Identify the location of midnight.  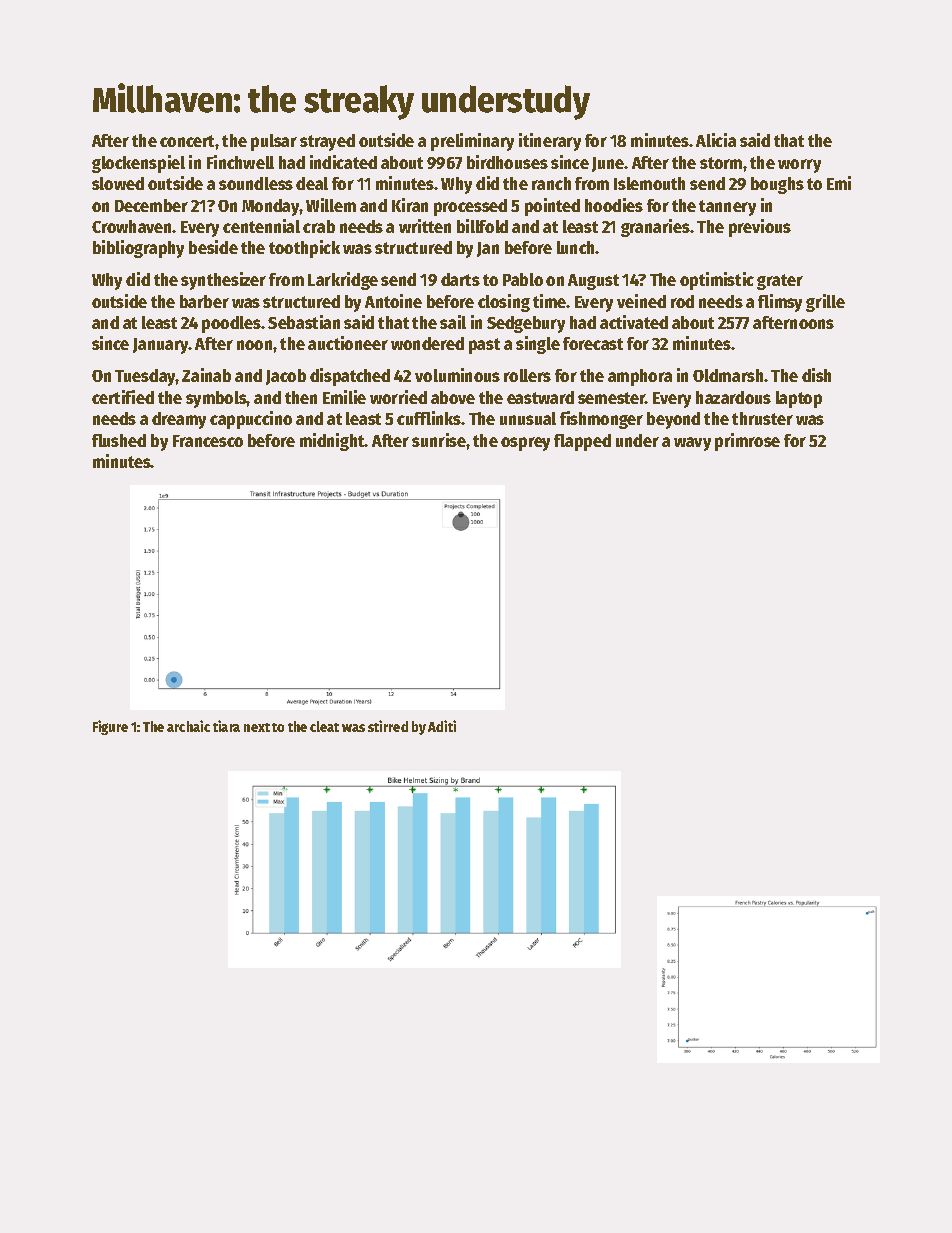
(332, 442).
